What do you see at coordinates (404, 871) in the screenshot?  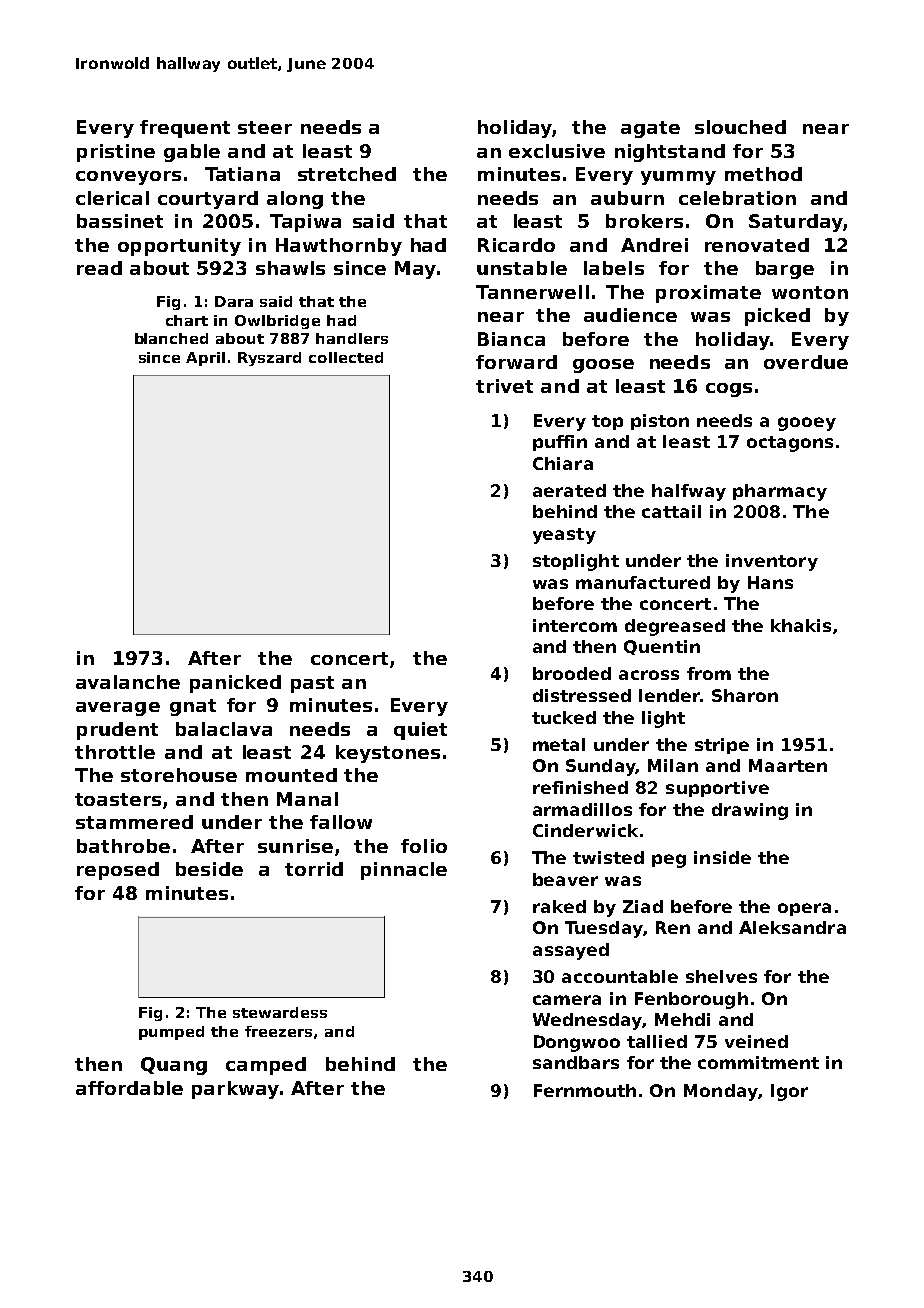 I see `pinnacle` at bounding box center [404, 871].
